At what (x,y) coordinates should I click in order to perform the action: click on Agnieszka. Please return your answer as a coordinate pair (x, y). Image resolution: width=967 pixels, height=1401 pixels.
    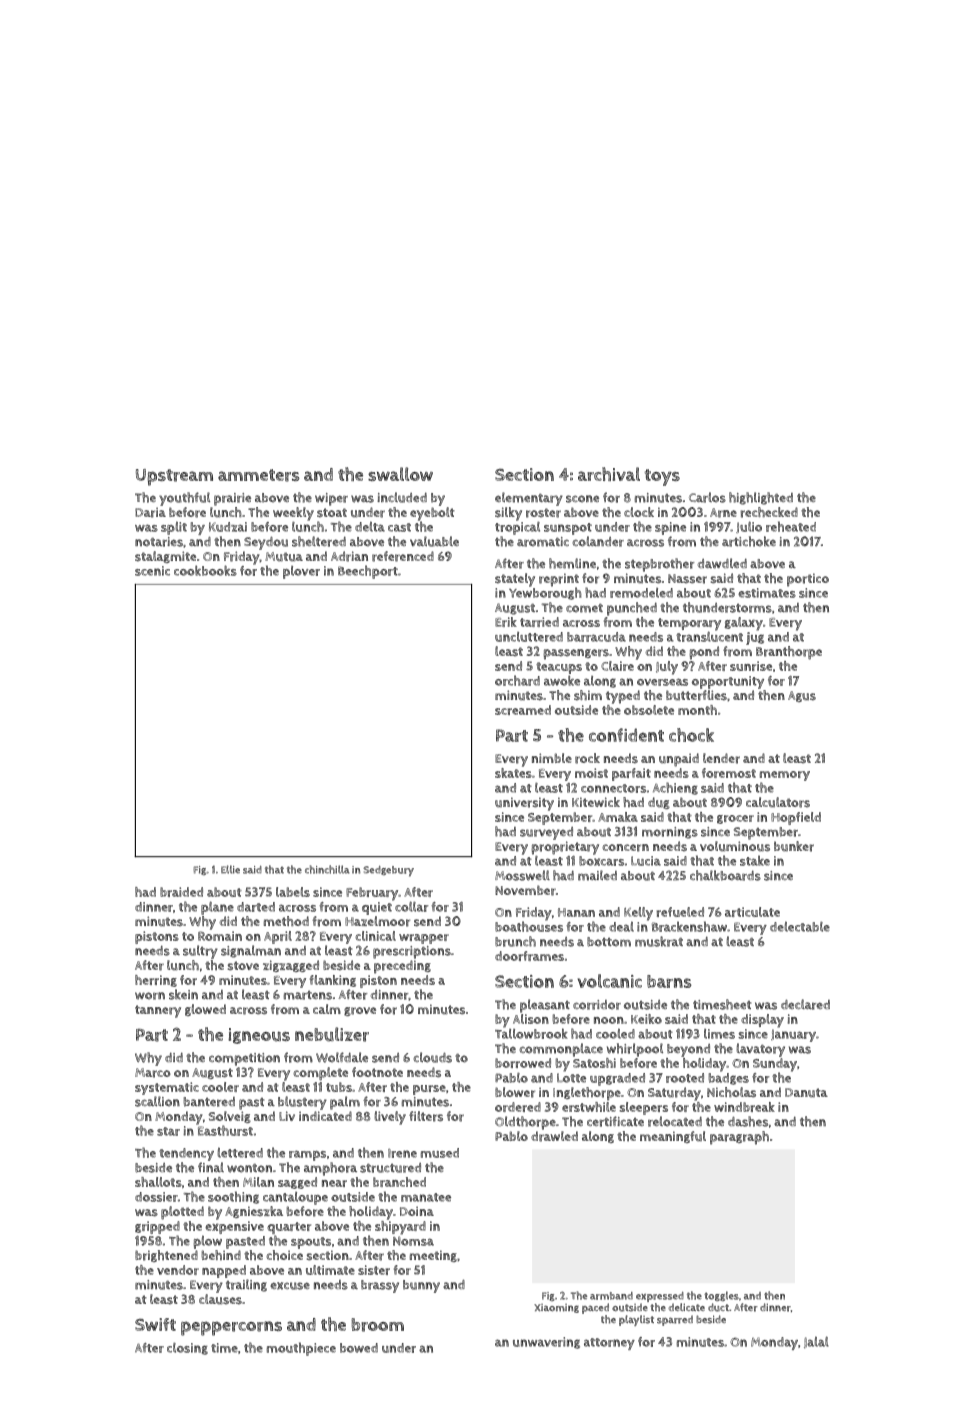
    Looking at the image, I should click on (254, 1212).
